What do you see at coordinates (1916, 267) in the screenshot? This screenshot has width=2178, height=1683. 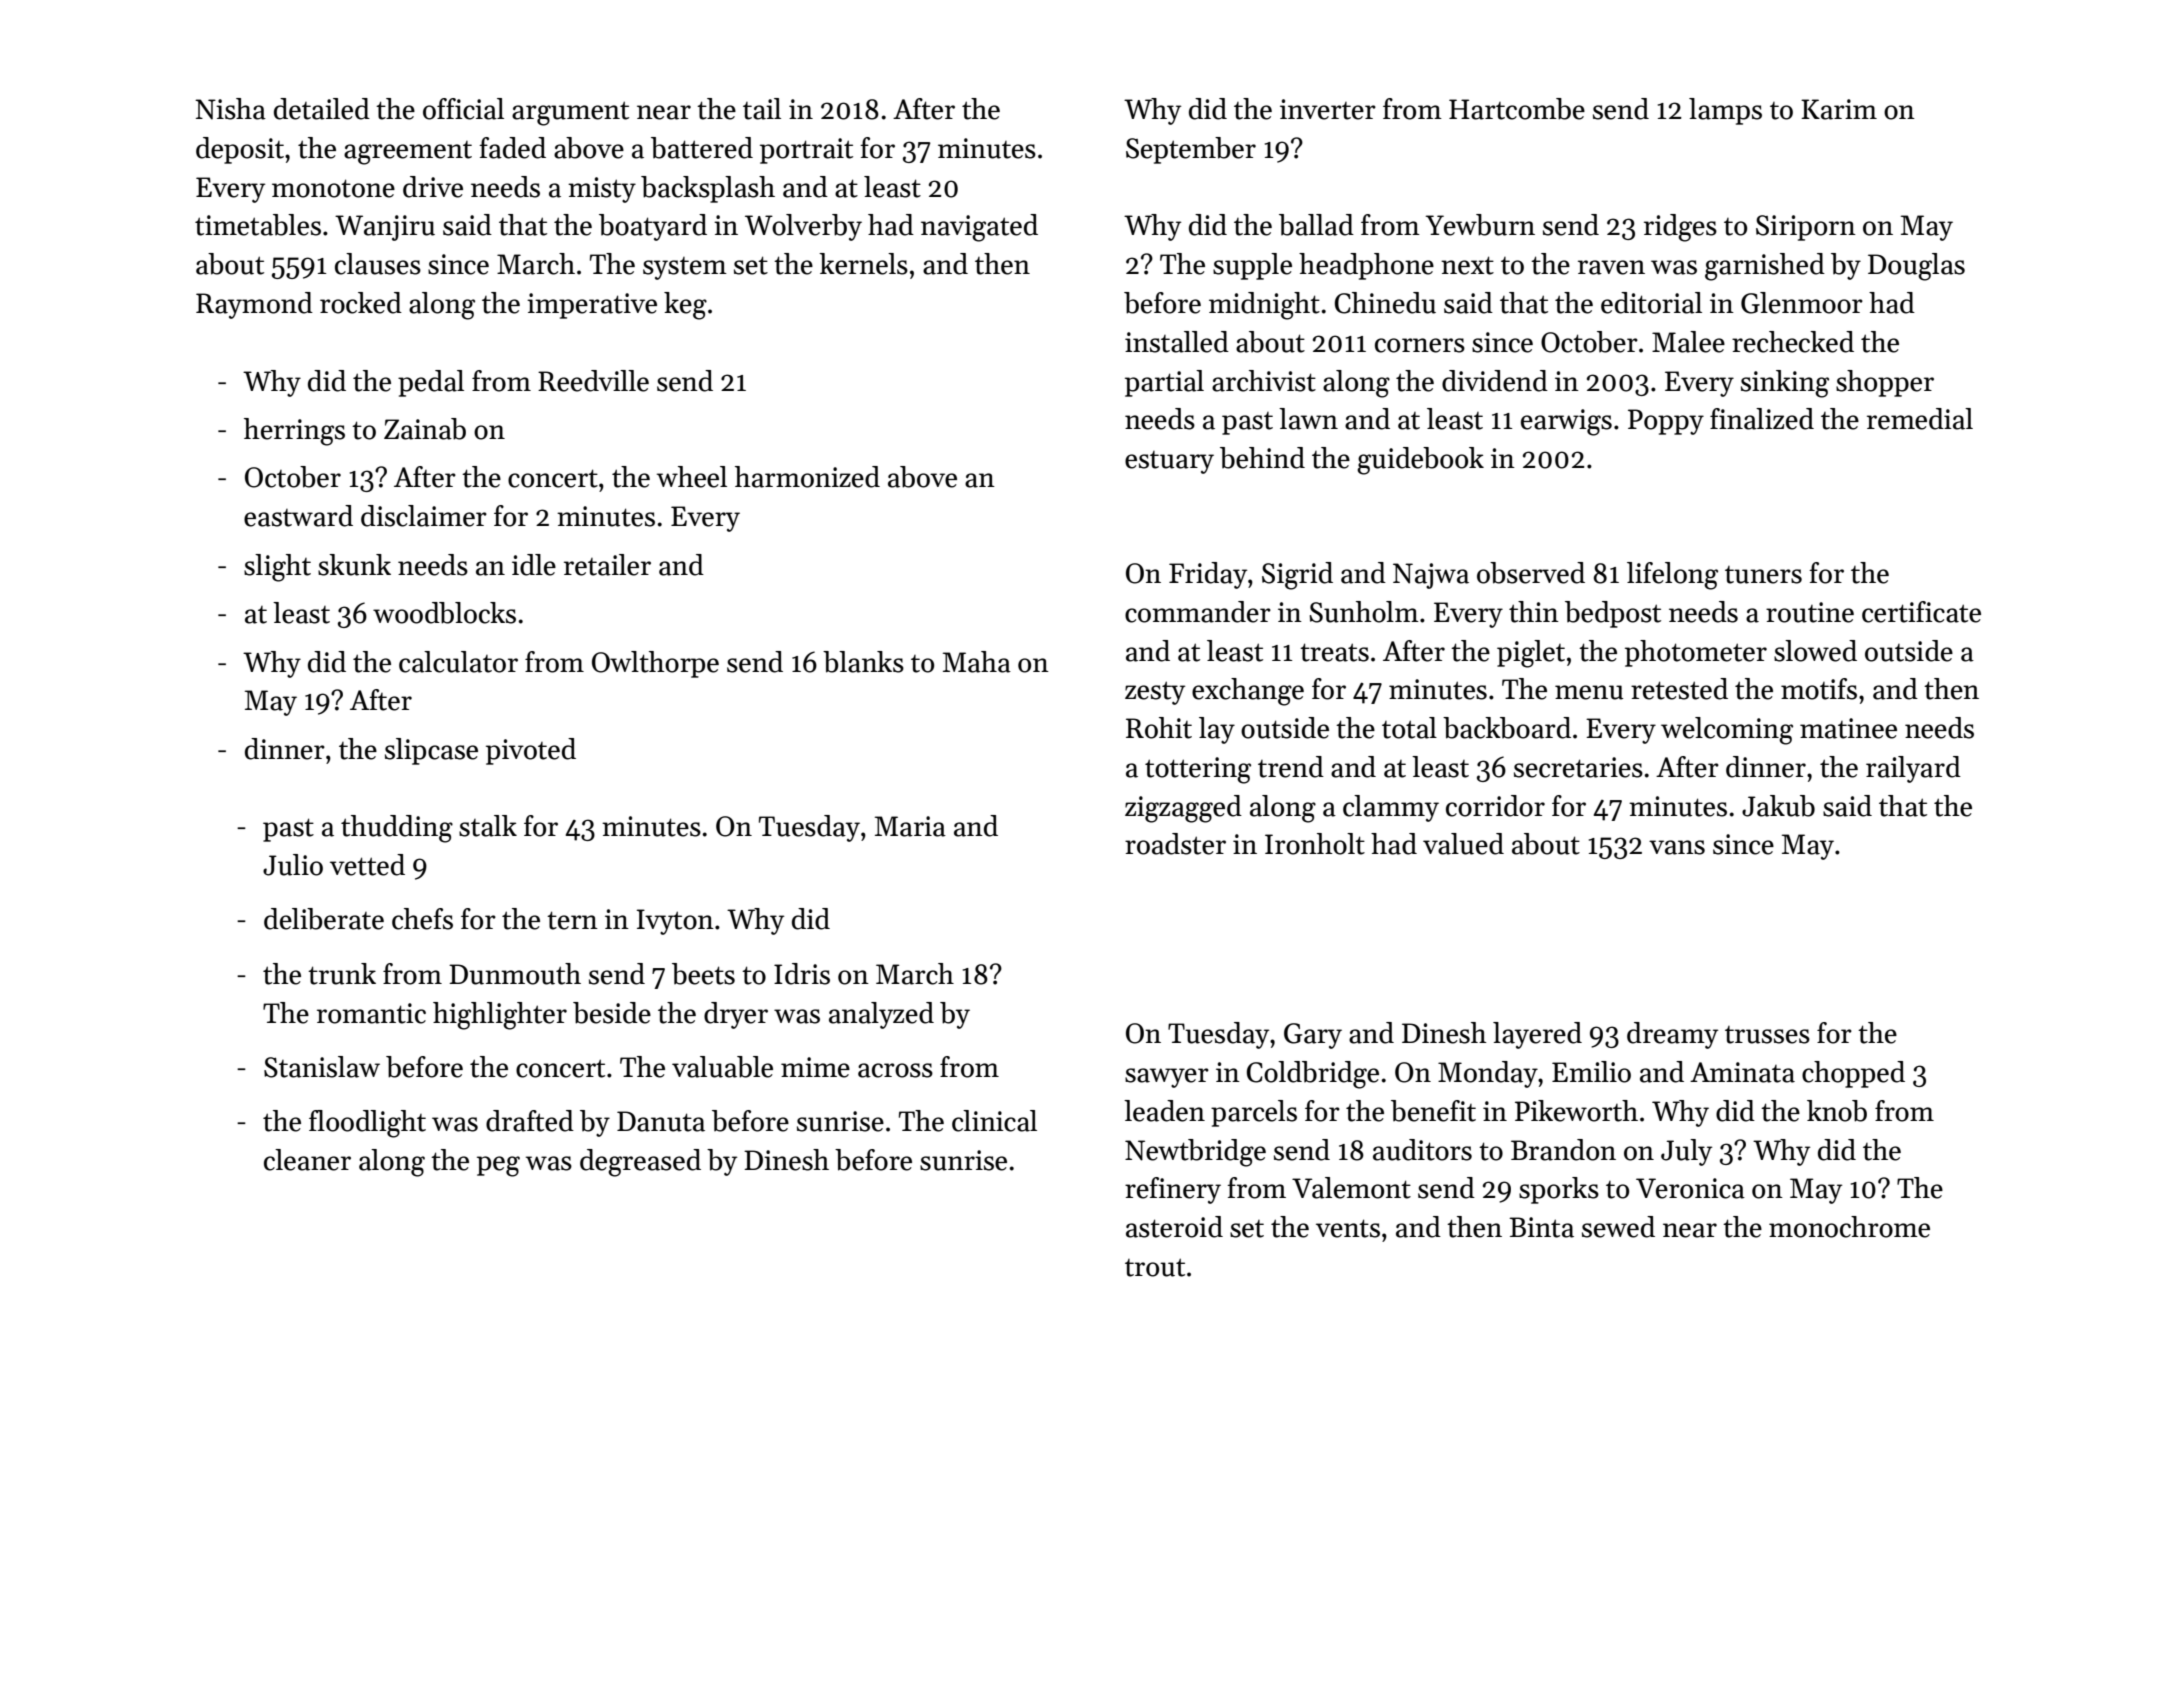 I see `Douglas` at bounding box center [1916, 267].
